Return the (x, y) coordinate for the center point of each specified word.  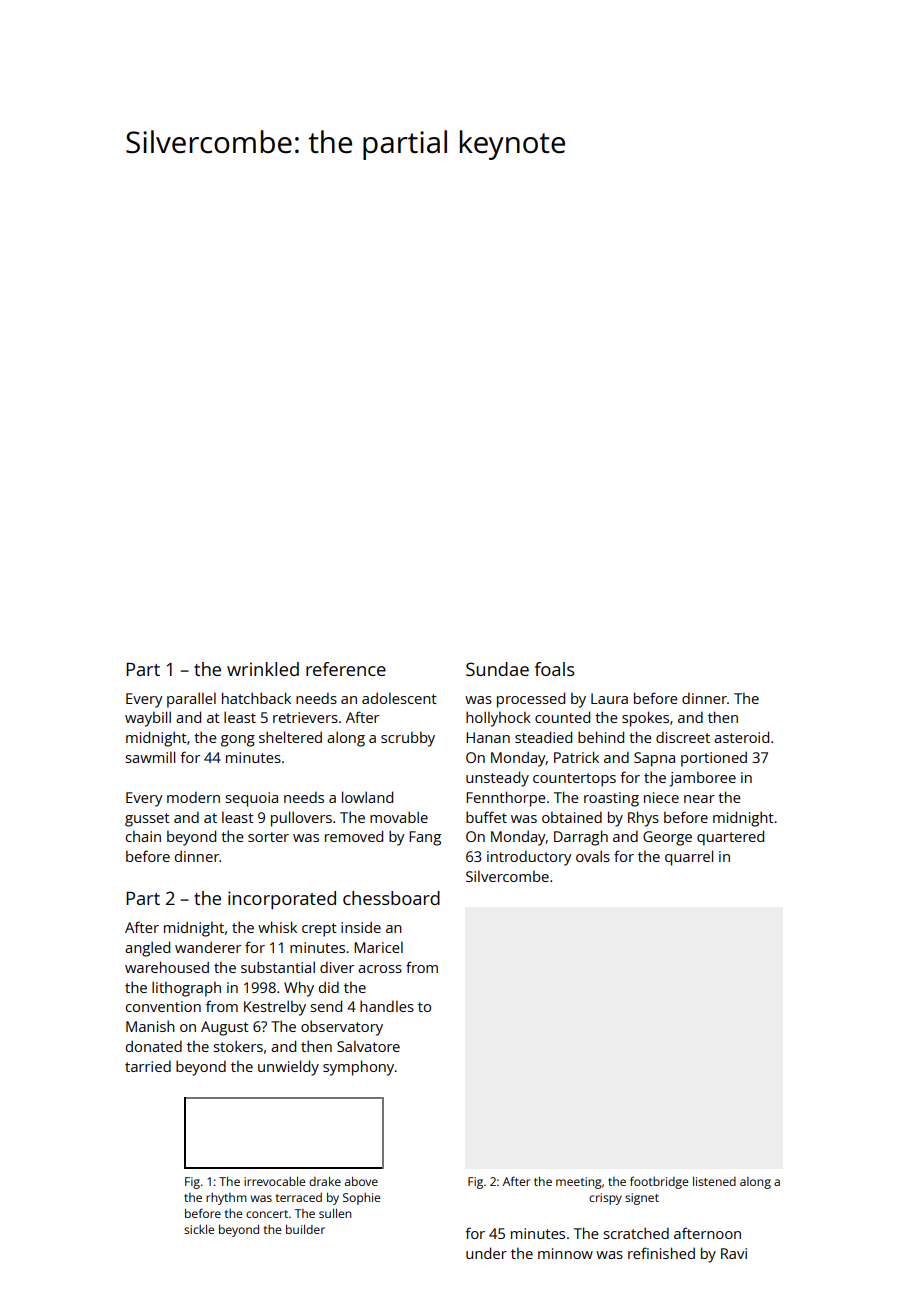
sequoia (252, 799)
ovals (593, 856)
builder (305, 1229)
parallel (191, 700)
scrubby (408, 739)
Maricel (378, 947)
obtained (572, 817)
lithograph (186, 989)
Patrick (576, 757)
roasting (611, 799)
